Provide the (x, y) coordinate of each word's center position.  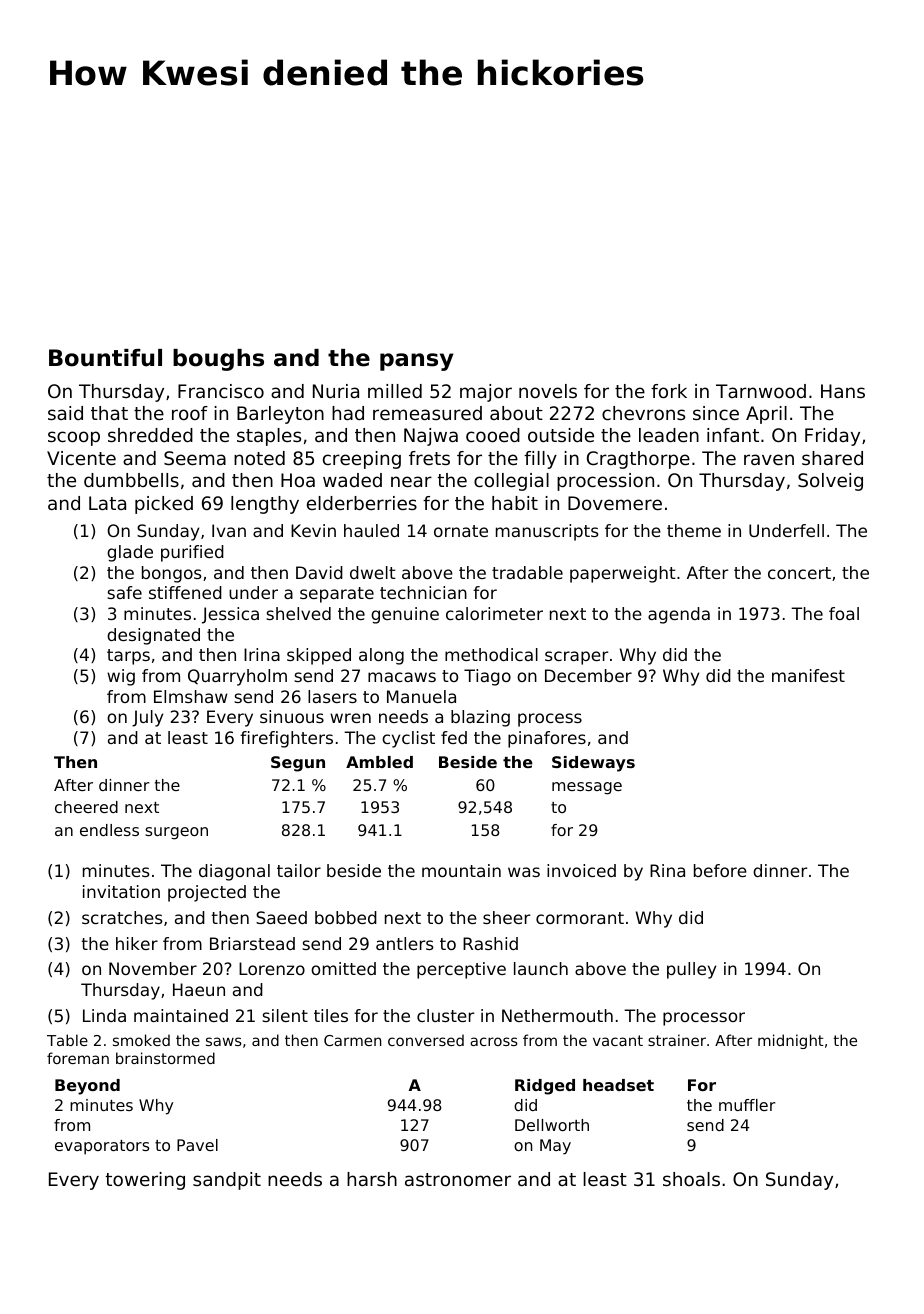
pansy (416, 362)
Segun (298, 764)
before (720, 870)
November (153, 968)
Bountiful (105, 358)
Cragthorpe (638, 460)
